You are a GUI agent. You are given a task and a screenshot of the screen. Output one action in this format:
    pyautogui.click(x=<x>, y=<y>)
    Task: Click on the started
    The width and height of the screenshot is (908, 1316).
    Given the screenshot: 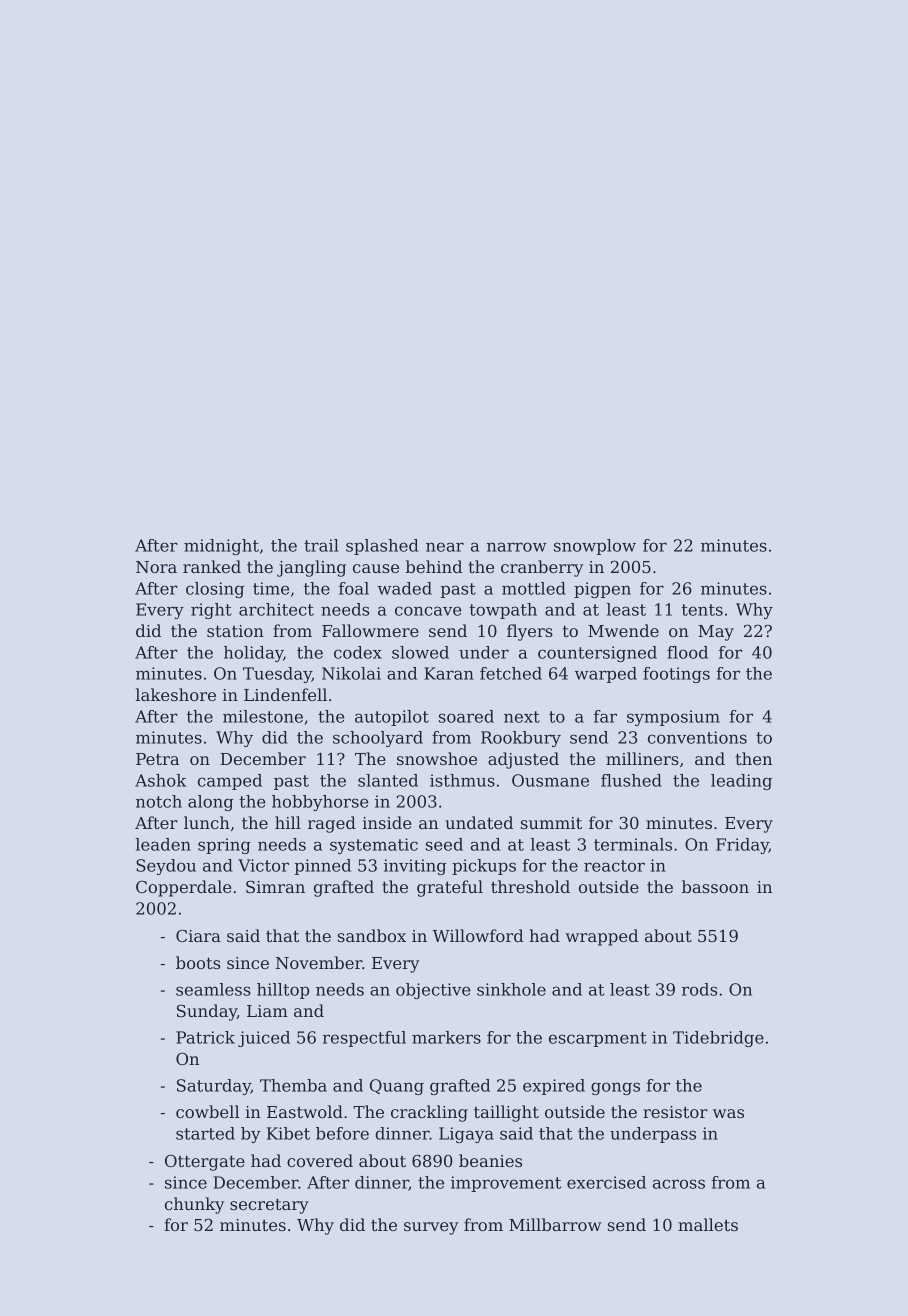 What is the action you would take?
    pyautogui.click(x=205, y=1133)
